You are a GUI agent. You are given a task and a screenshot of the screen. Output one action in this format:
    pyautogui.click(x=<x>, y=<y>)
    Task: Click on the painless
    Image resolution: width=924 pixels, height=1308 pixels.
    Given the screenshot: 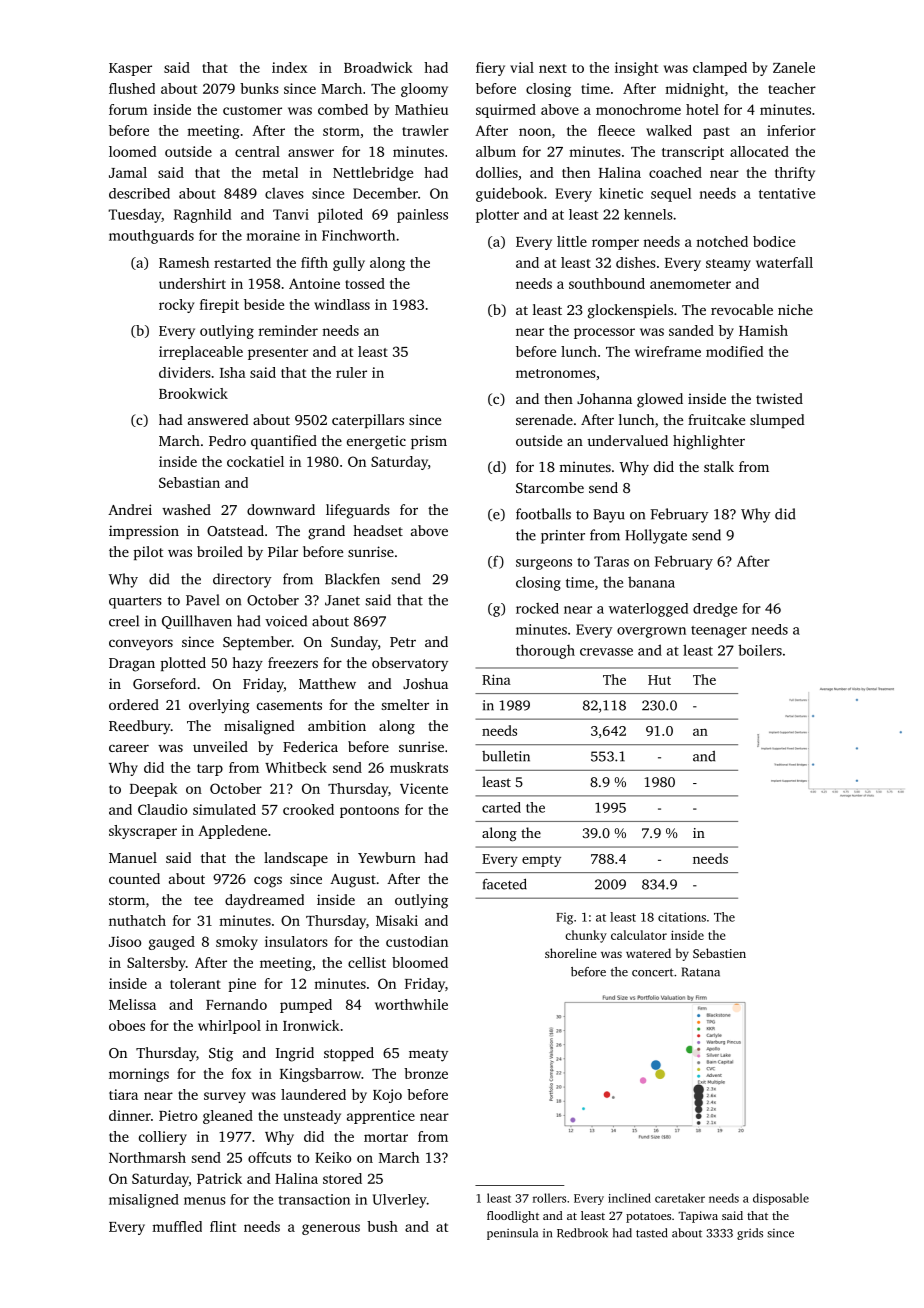 What is the action you would take?
    pyautogui.click(x=422, y=216)
